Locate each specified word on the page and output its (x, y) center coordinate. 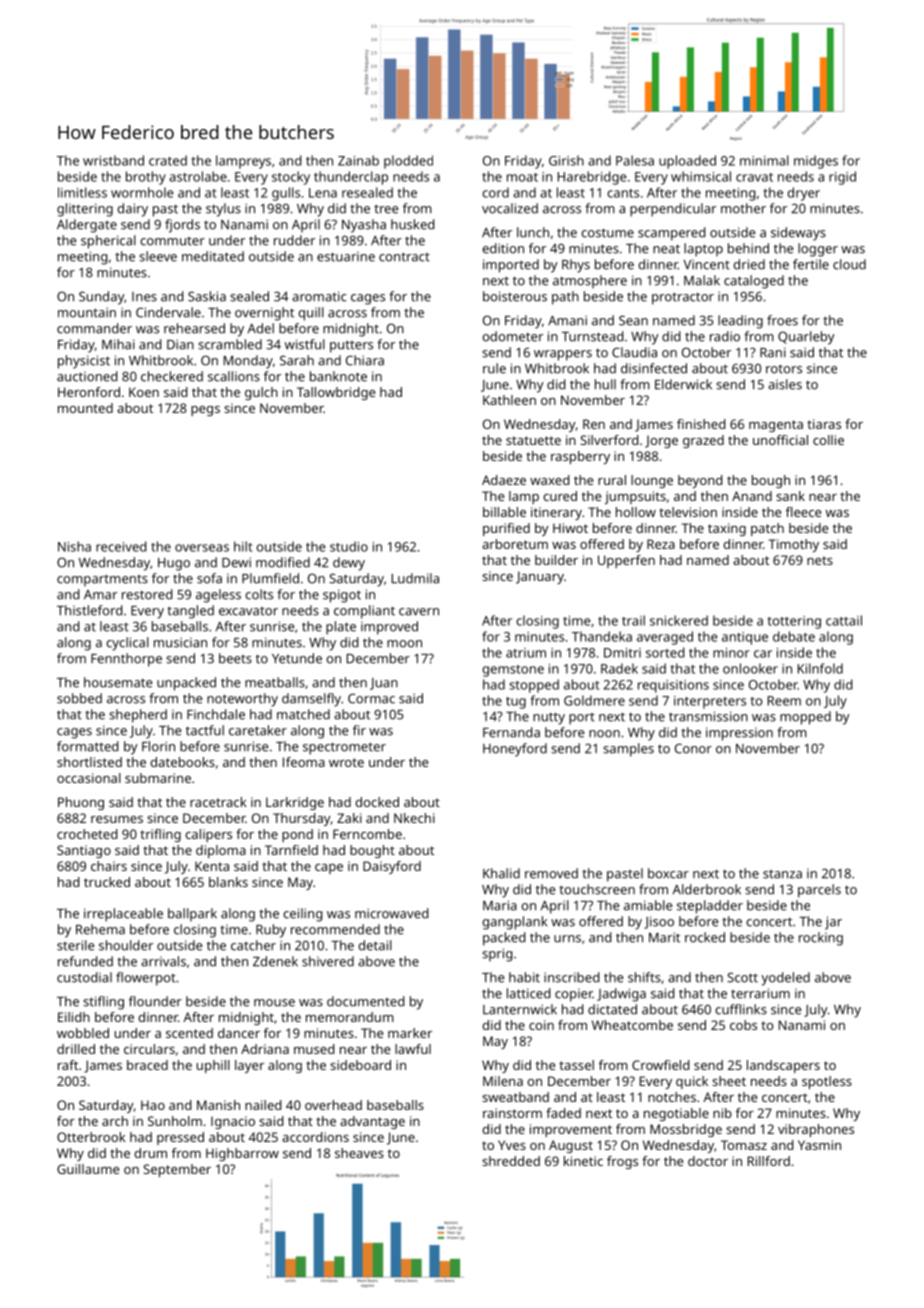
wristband (113, 160)
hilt (243, 546)
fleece (803, 512)
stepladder (710, 907)
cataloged (754, 282)
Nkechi (414, 818)
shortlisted (89, 762)
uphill (213, 1066)
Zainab (358, 160)
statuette (533, 440)
